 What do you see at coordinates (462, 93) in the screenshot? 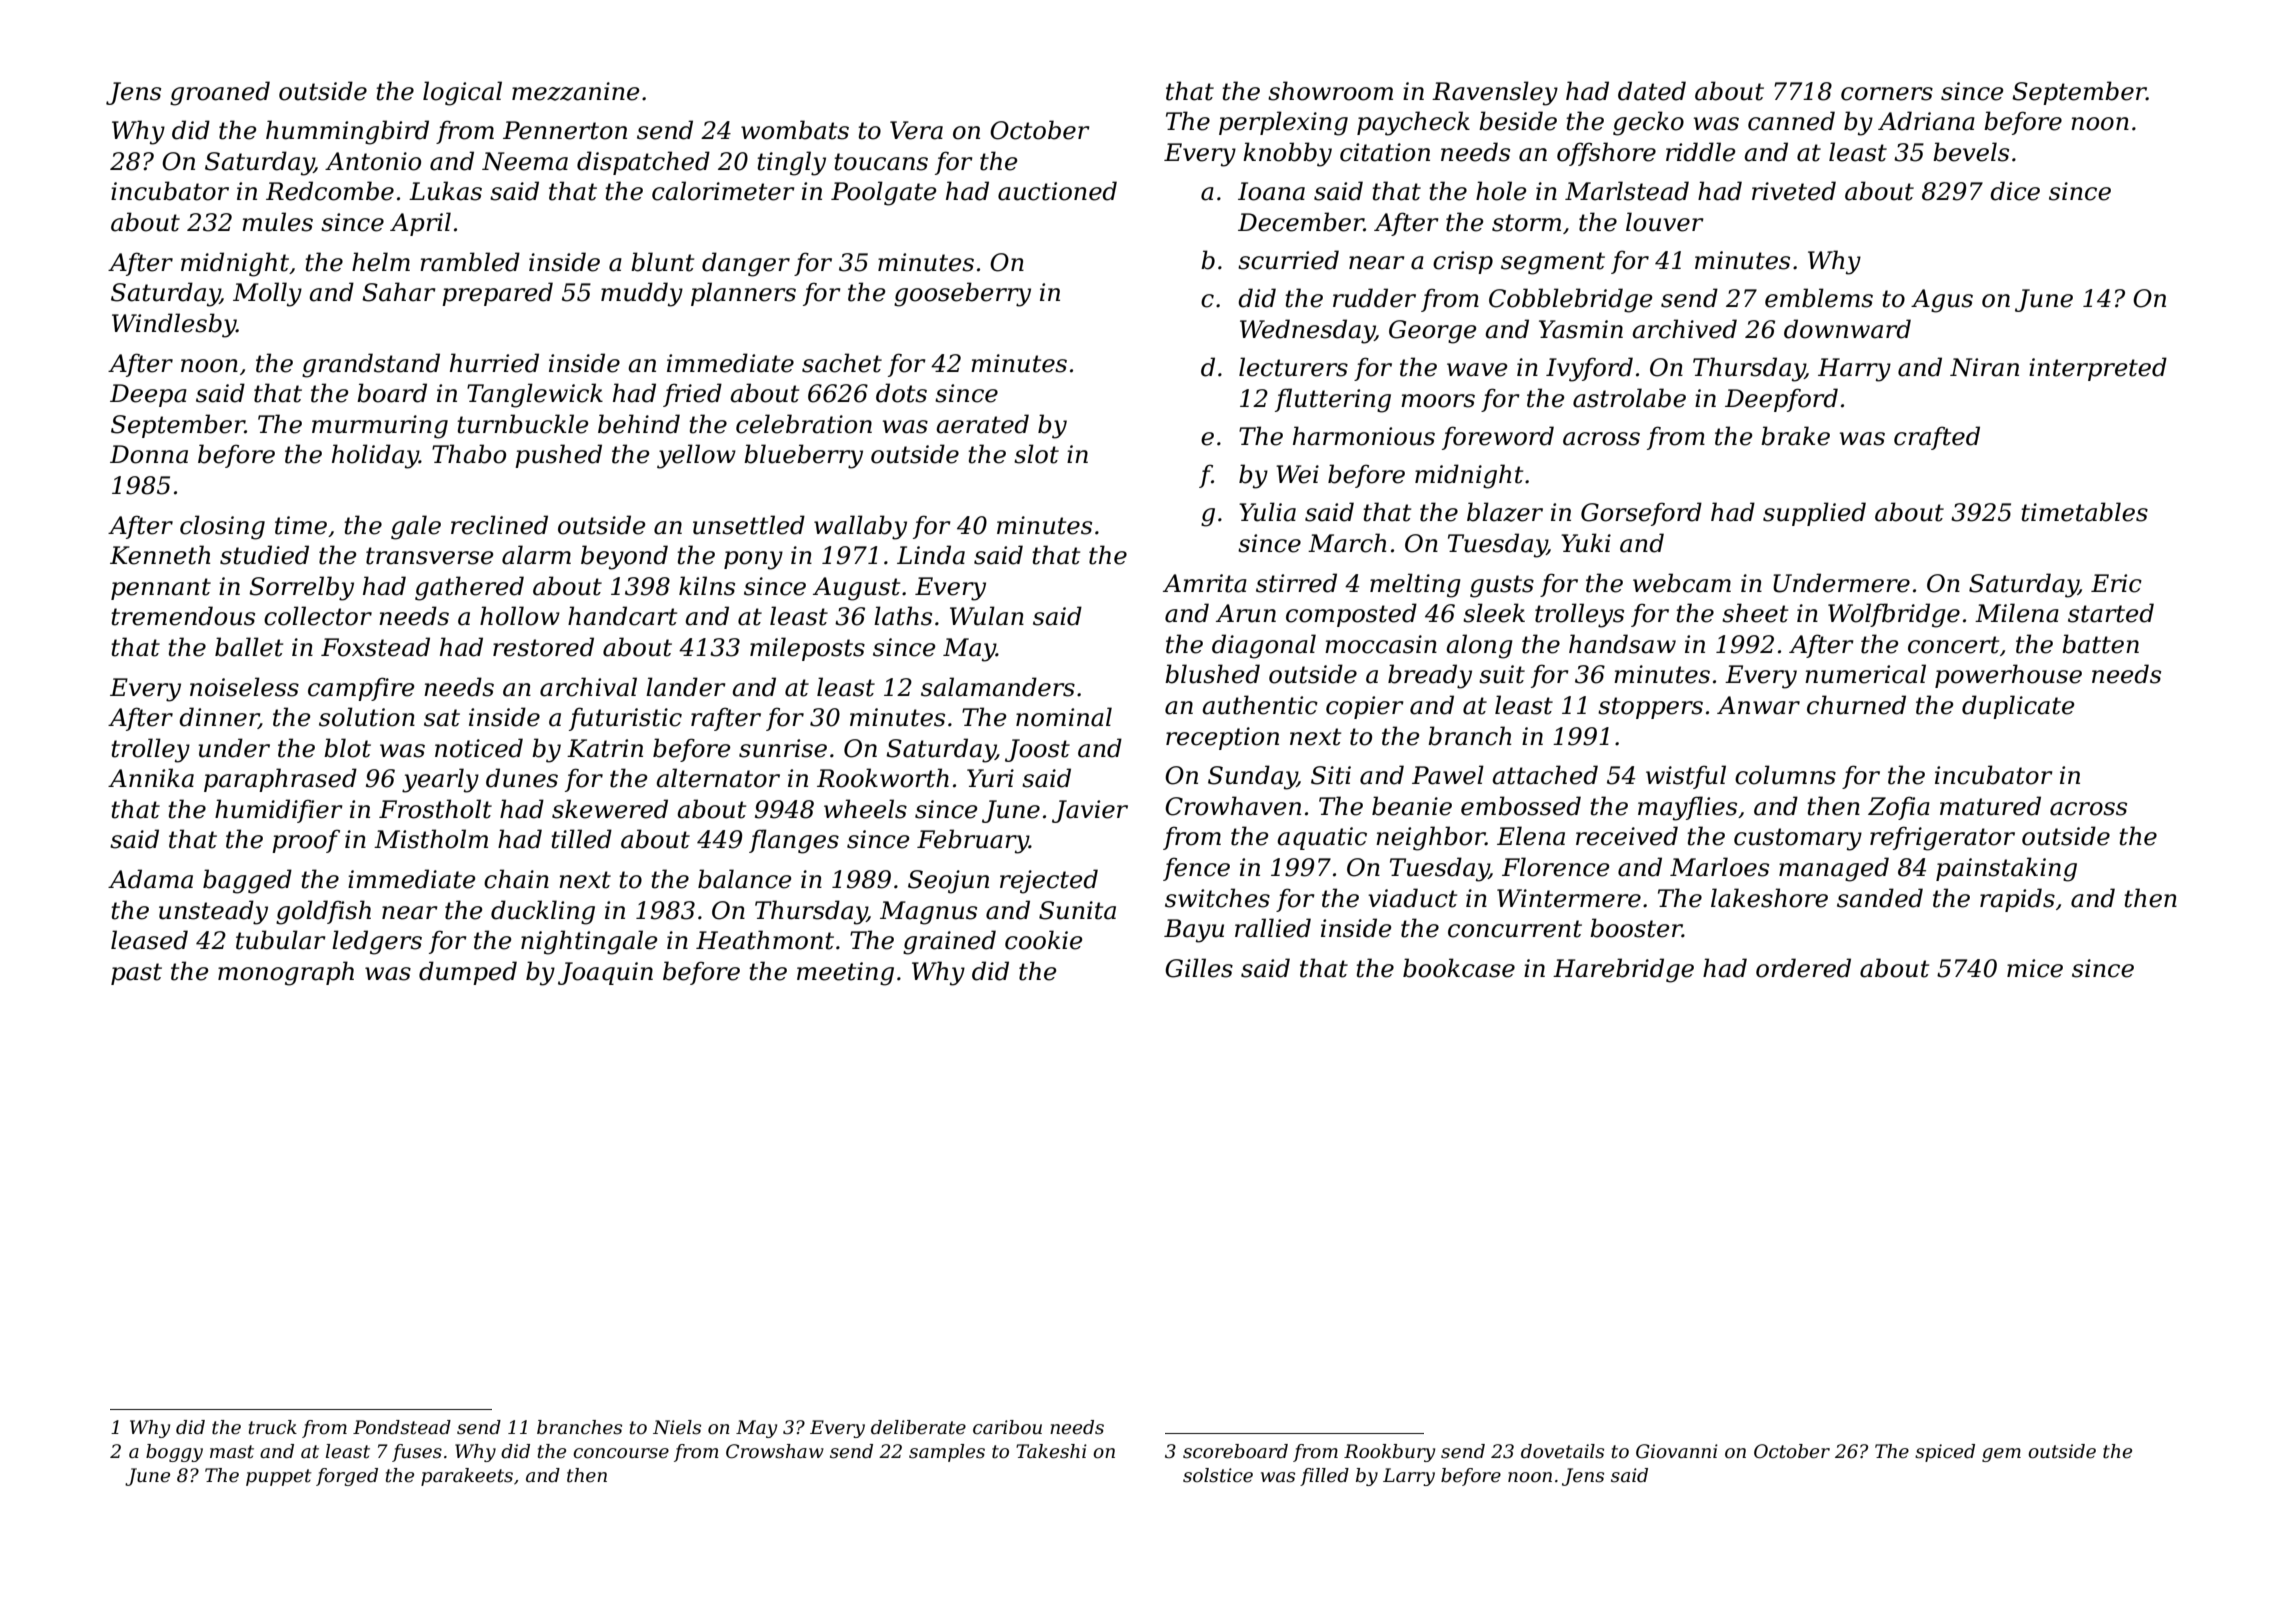
I see `logical` at bounding box center [462, 93].
